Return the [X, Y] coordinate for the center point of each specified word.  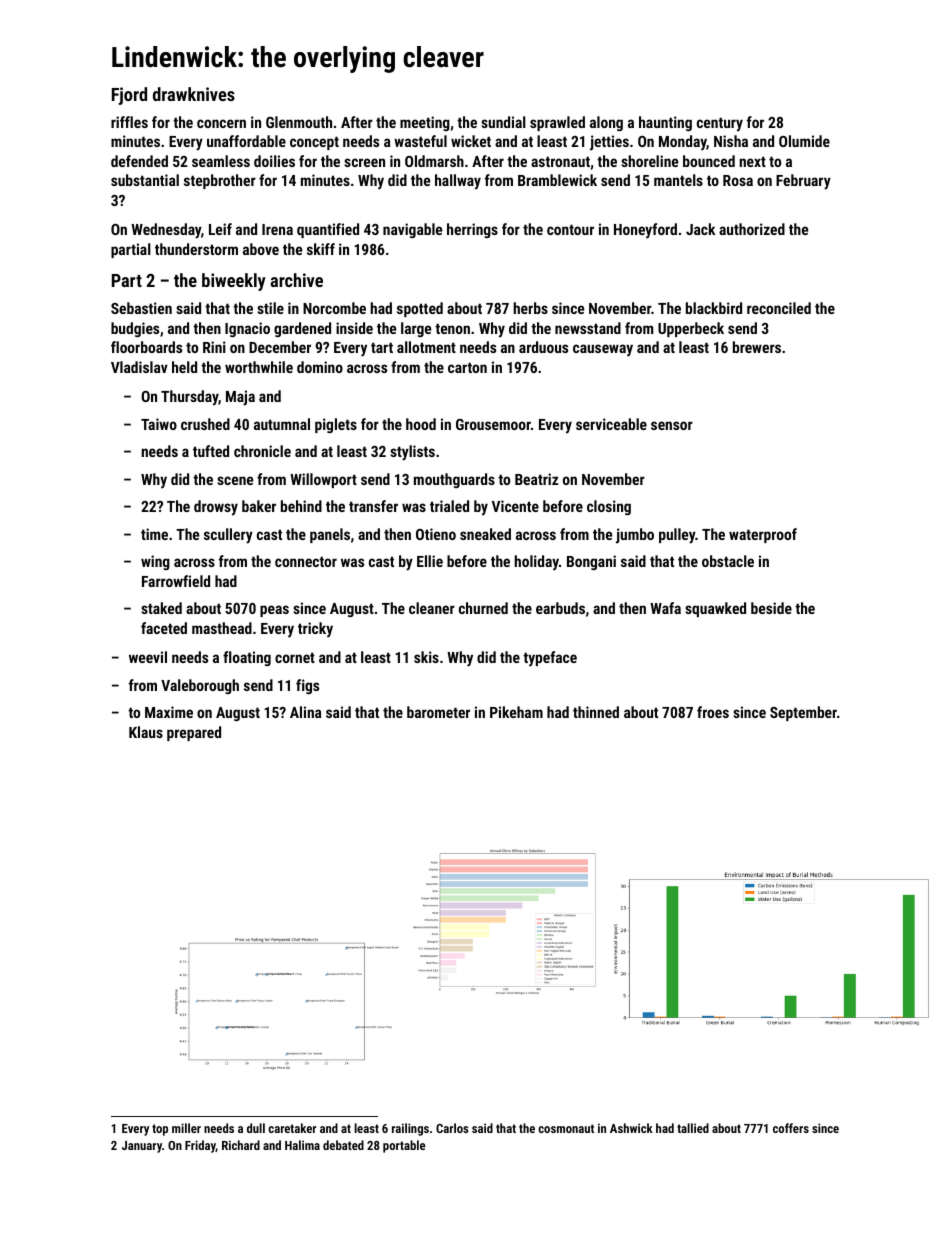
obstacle [728, 561]
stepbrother [220, 181]
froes [713, 712]
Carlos [452, 1128]
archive [296, 280]
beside [771, 608]
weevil [148, 657]
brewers [757, 347]
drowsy [216, 508]
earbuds [560, 608]
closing [609, 507]
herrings [472, 230]
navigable [412, 230]
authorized [752, 229]
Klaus [146, 732]
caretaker [292, 1128]
